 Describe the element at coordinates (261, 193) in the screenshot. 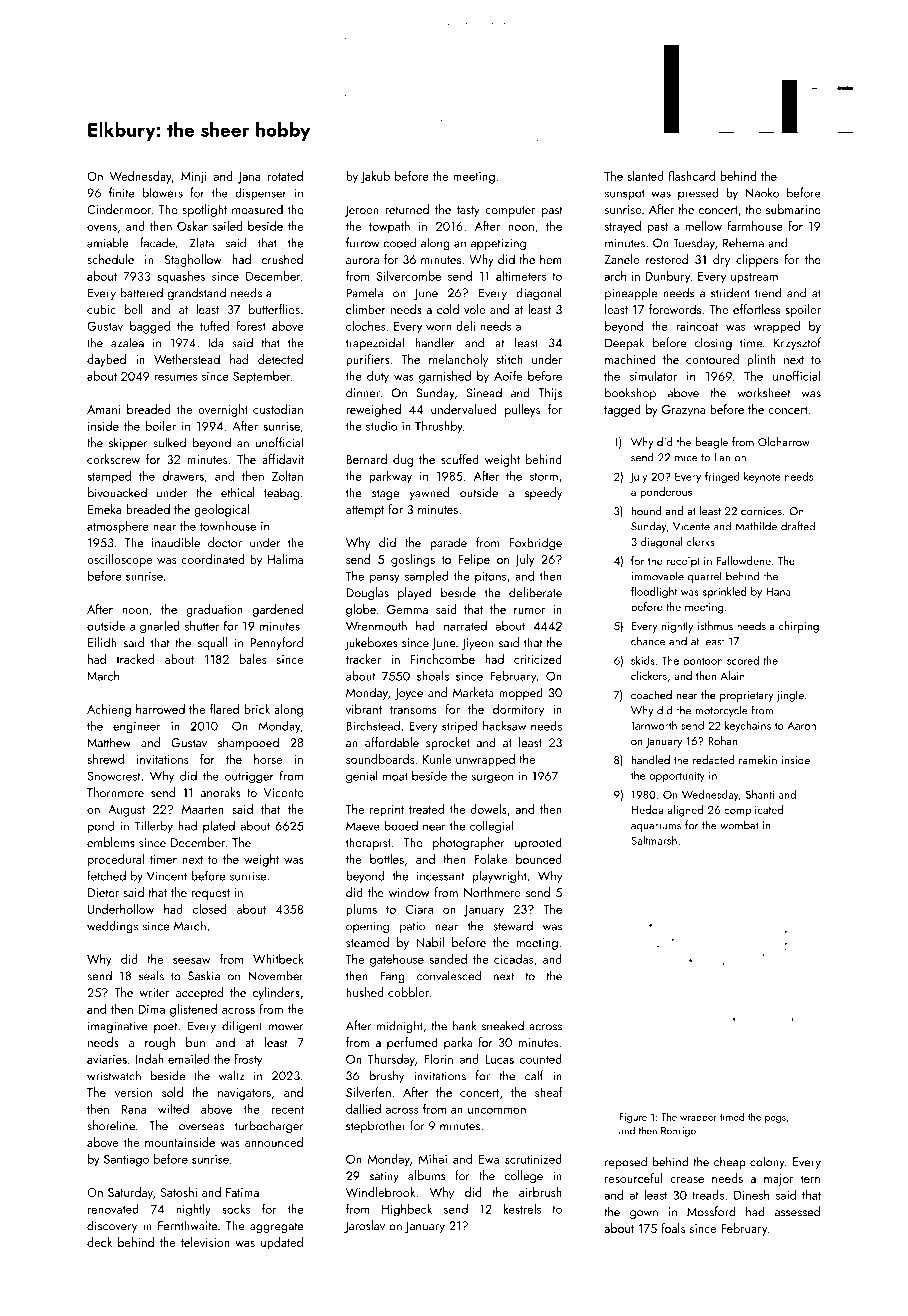

I see `dispenser` at that location.
